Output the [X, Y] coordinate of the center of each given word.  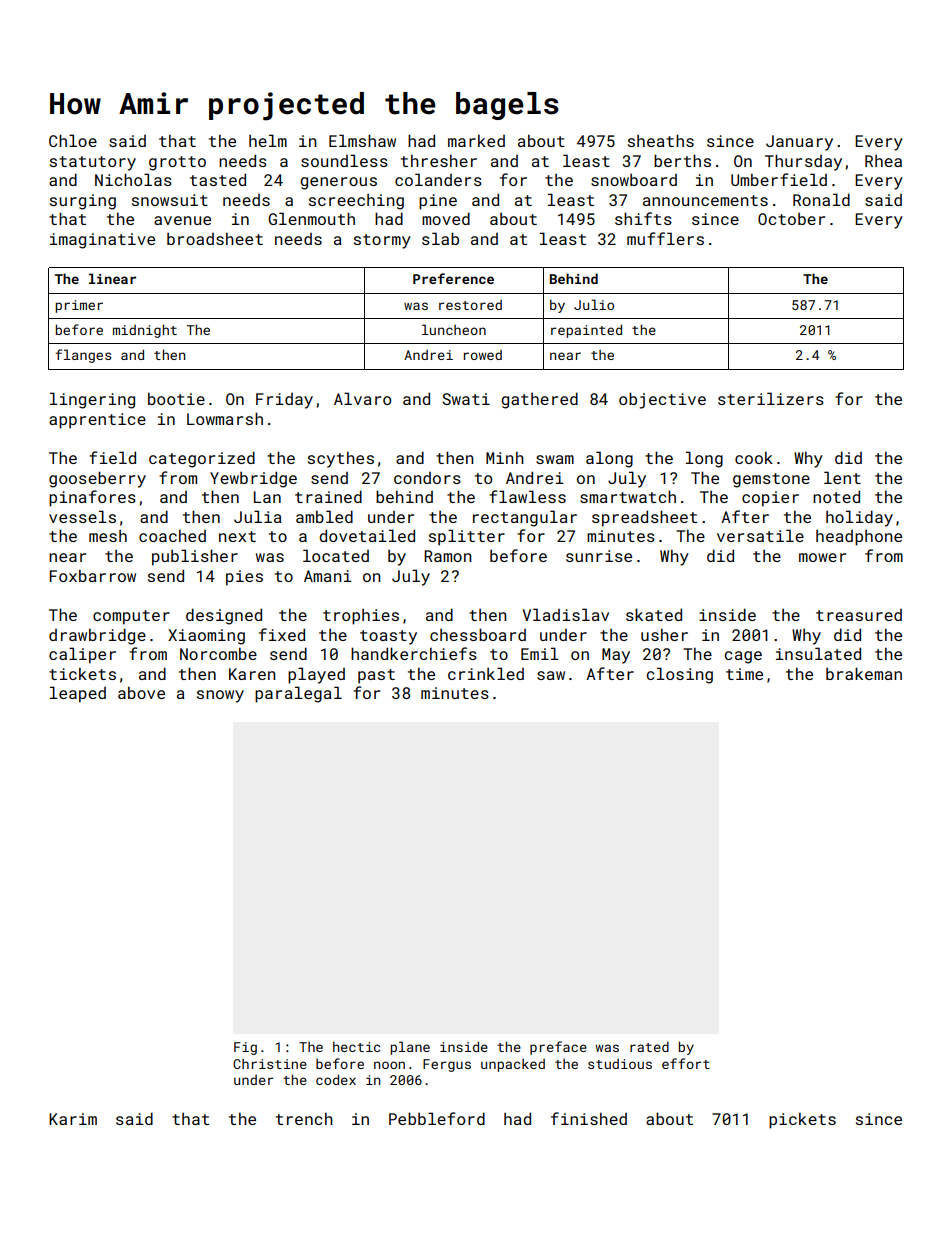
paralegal [298, 694]
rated [649, 1046]
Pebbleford [437, 1118]
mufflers [665, 238]
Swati [466, 399]
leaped [78, 694]
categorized [202, 459]
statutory [93, 163]
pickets [802, 1121]
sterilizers [771, 398]
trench [304, 1118]
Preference [453, 278]
